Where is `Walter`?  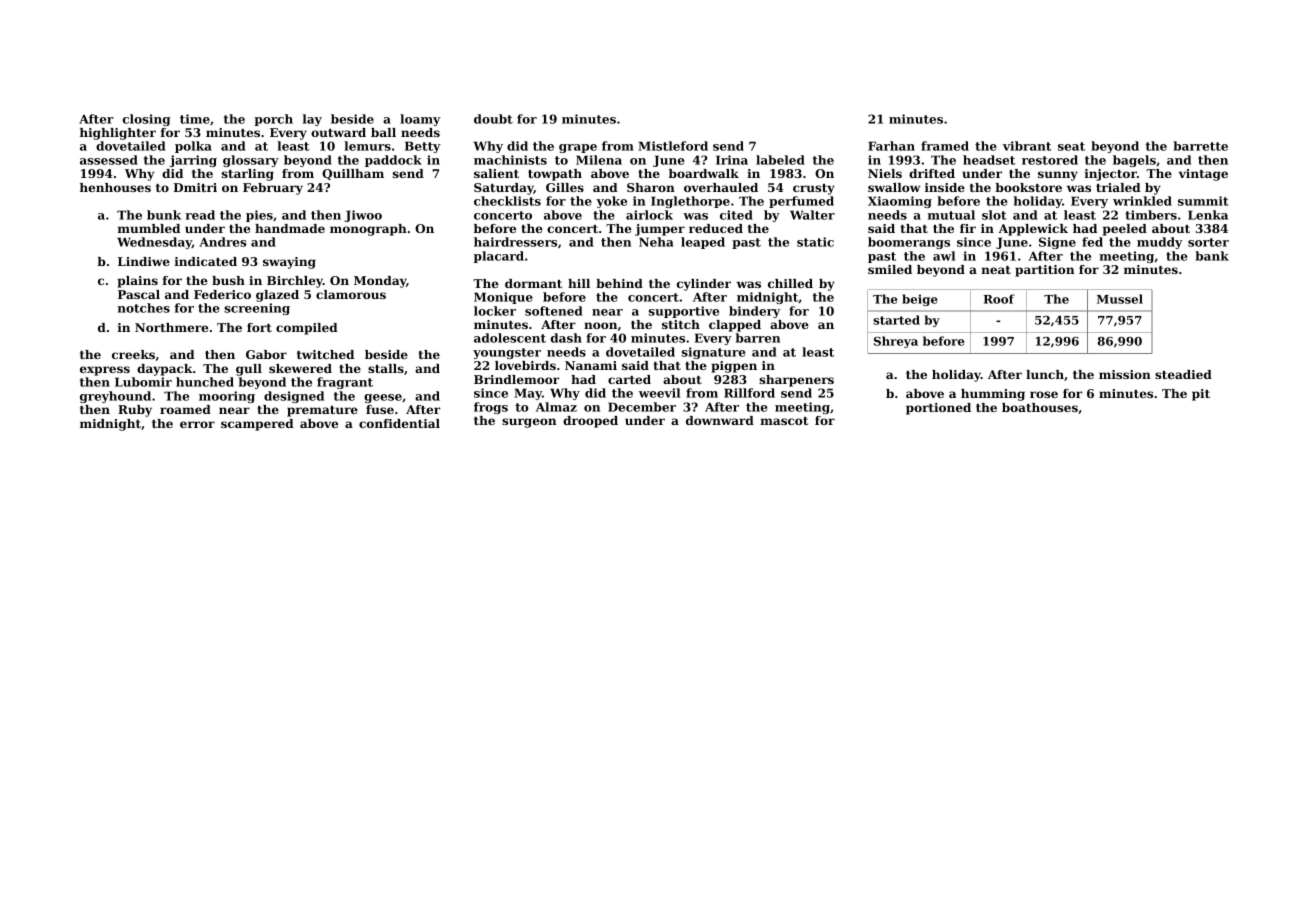 Walter is located at coordinates (812, 215).
